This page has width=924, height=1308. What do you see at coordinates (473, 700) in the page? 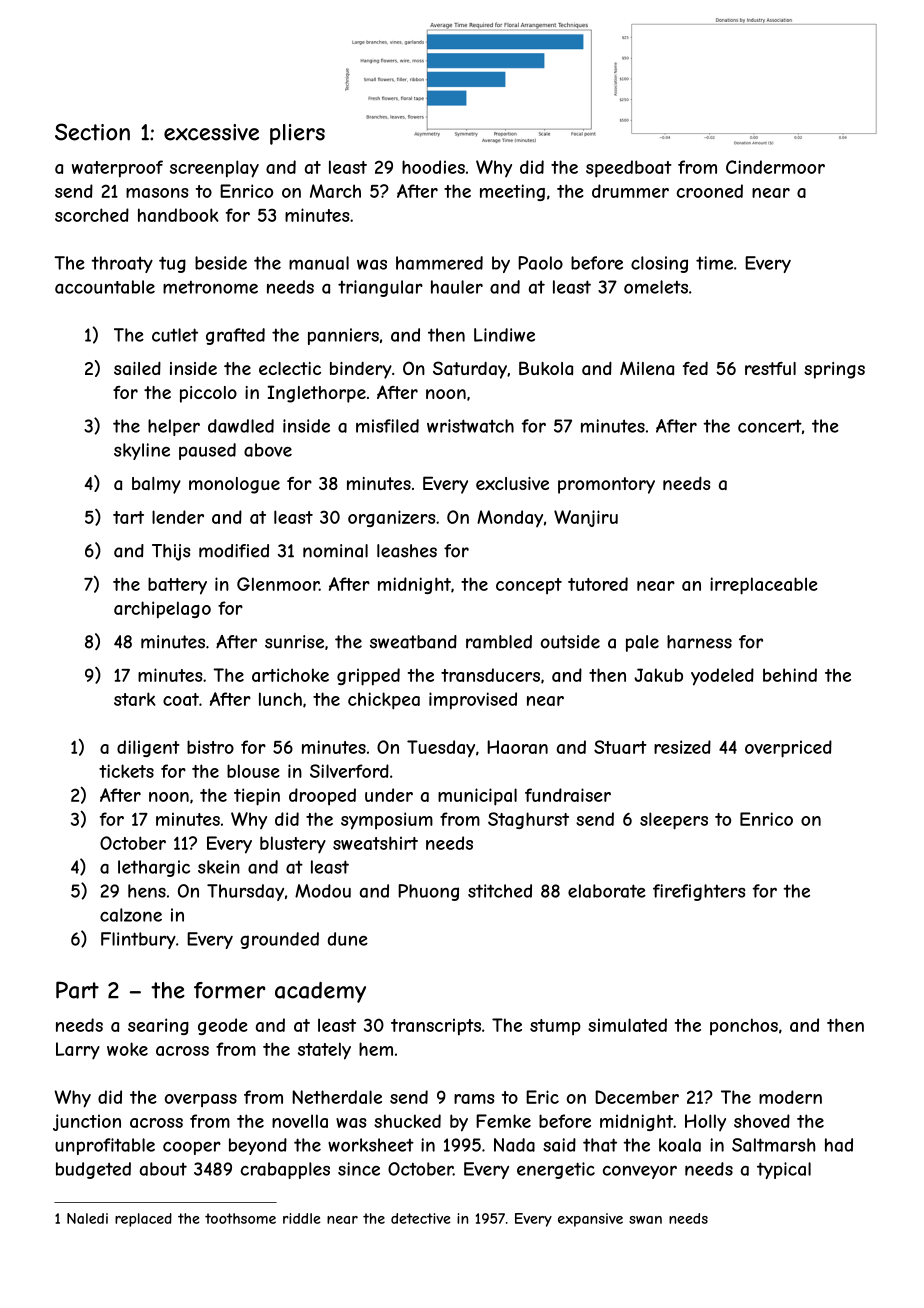
I see `improvised` at bounding box center [473, 700].
